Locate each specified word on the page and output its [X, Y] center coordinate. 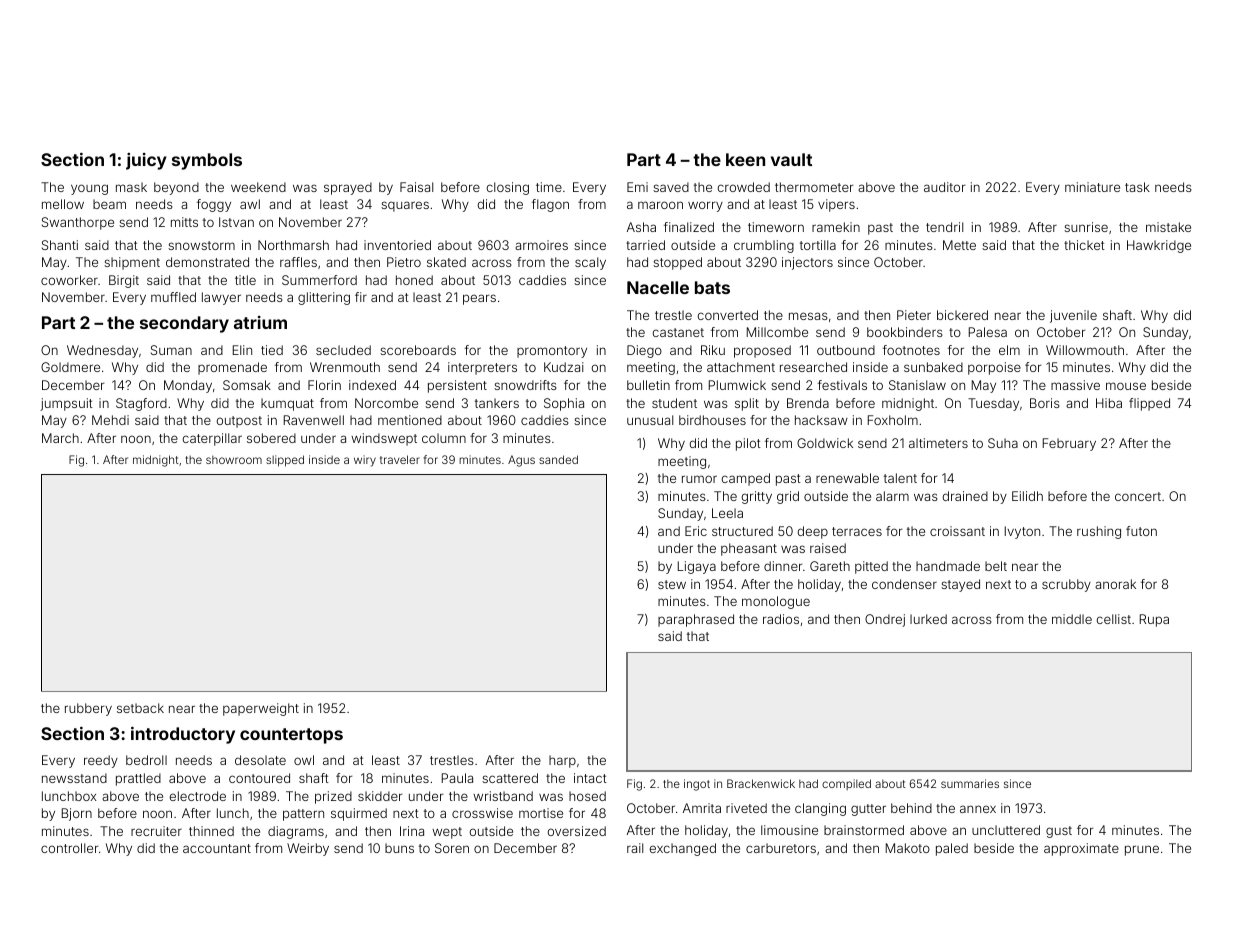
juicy [146, 161]
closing [507, 188]
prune [1142, 850]
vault [791, 159]
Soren [452, 848]
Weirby [308, 849]
